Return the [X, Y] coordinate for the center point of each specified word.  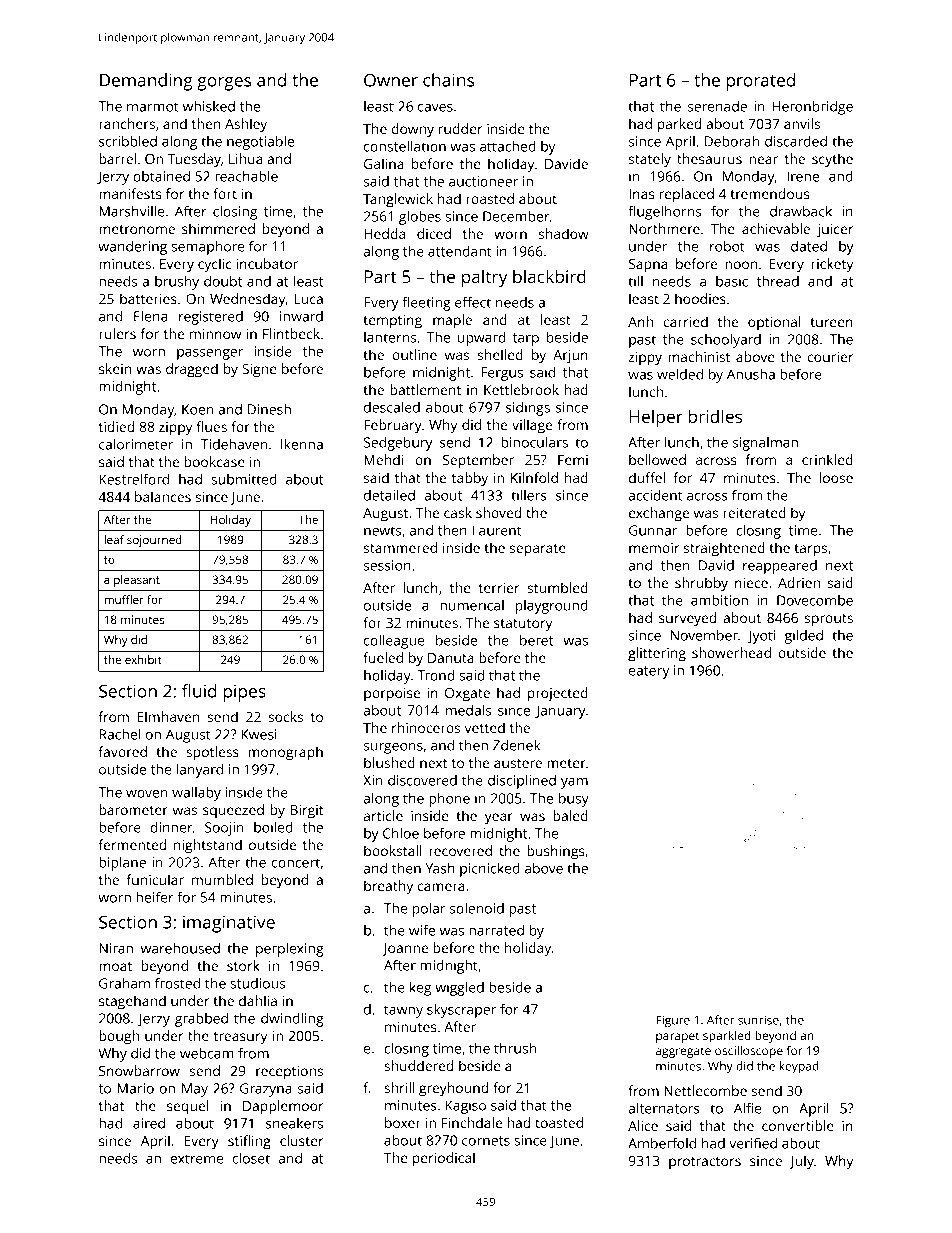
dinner [171, 827]
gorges [224, 84]
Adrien [799, 582]
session [387, 565]
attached [508, 146]
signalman [765, 444]
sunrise [758, 1020]
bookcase [214, 461]
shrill [399, 1087]
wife [422, 930]
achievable [776, 228]
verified [753, 1143]
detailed [389, 495]
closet [251, 1158]
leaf [114, 539]
